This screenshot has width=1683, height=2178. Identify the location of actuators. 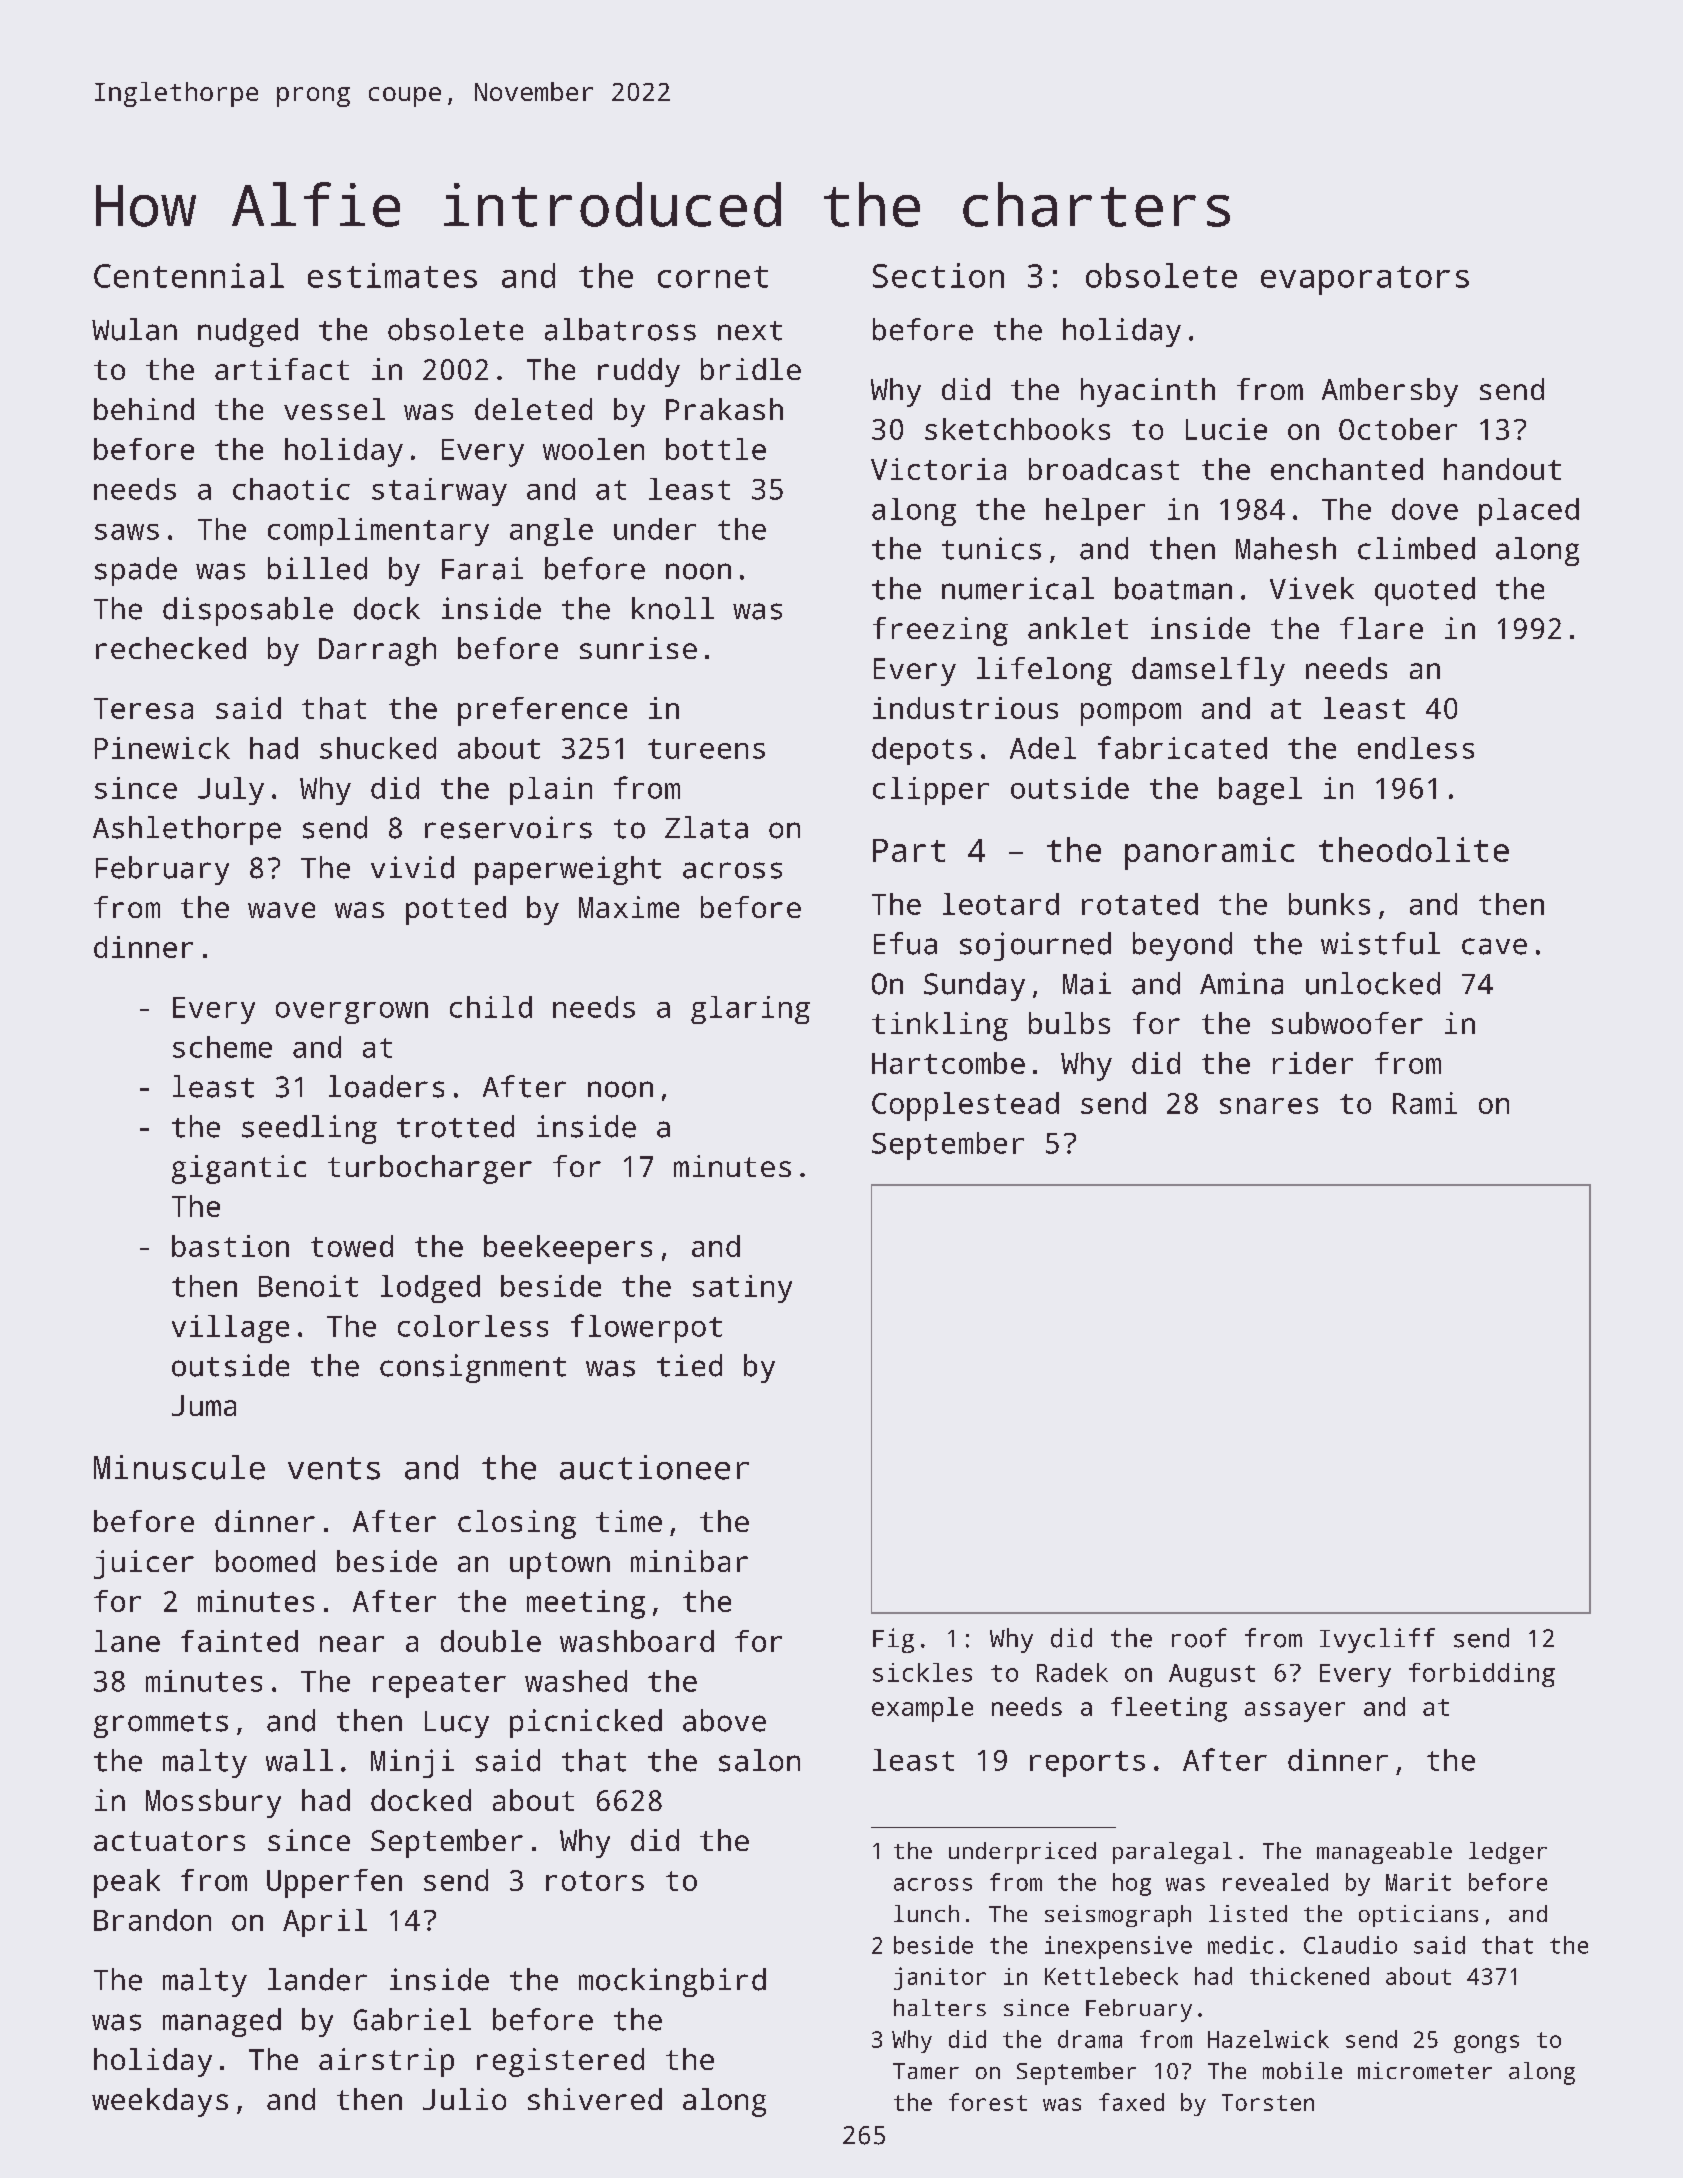
(169, 1841).
